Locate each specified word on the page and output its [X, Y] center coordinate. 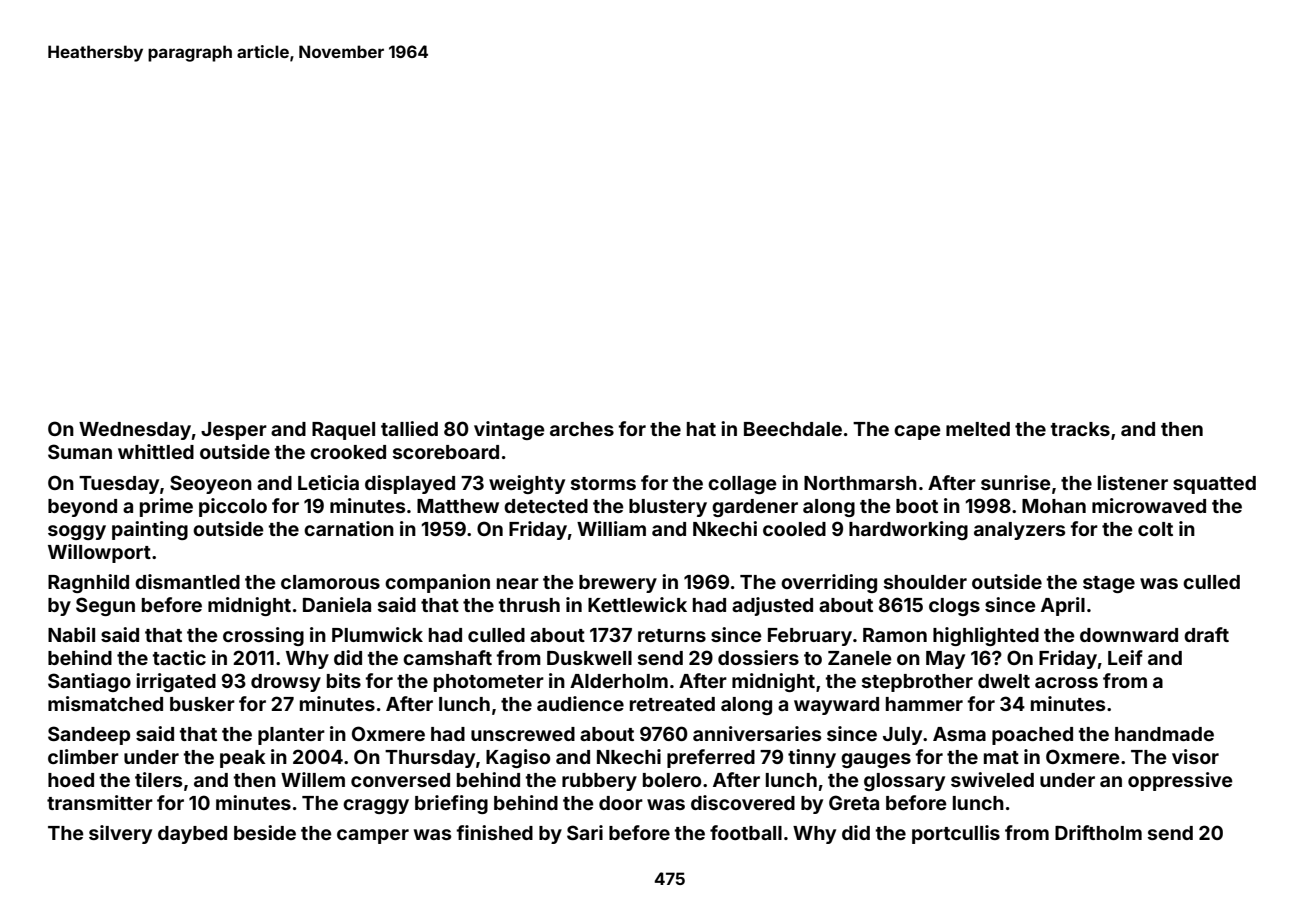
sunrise [1016, 482]
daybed [192, 835]
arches [582, 429]
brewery [618, 584]
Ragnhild [88, 583]
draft [1206, 634]
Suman [80, 451]
